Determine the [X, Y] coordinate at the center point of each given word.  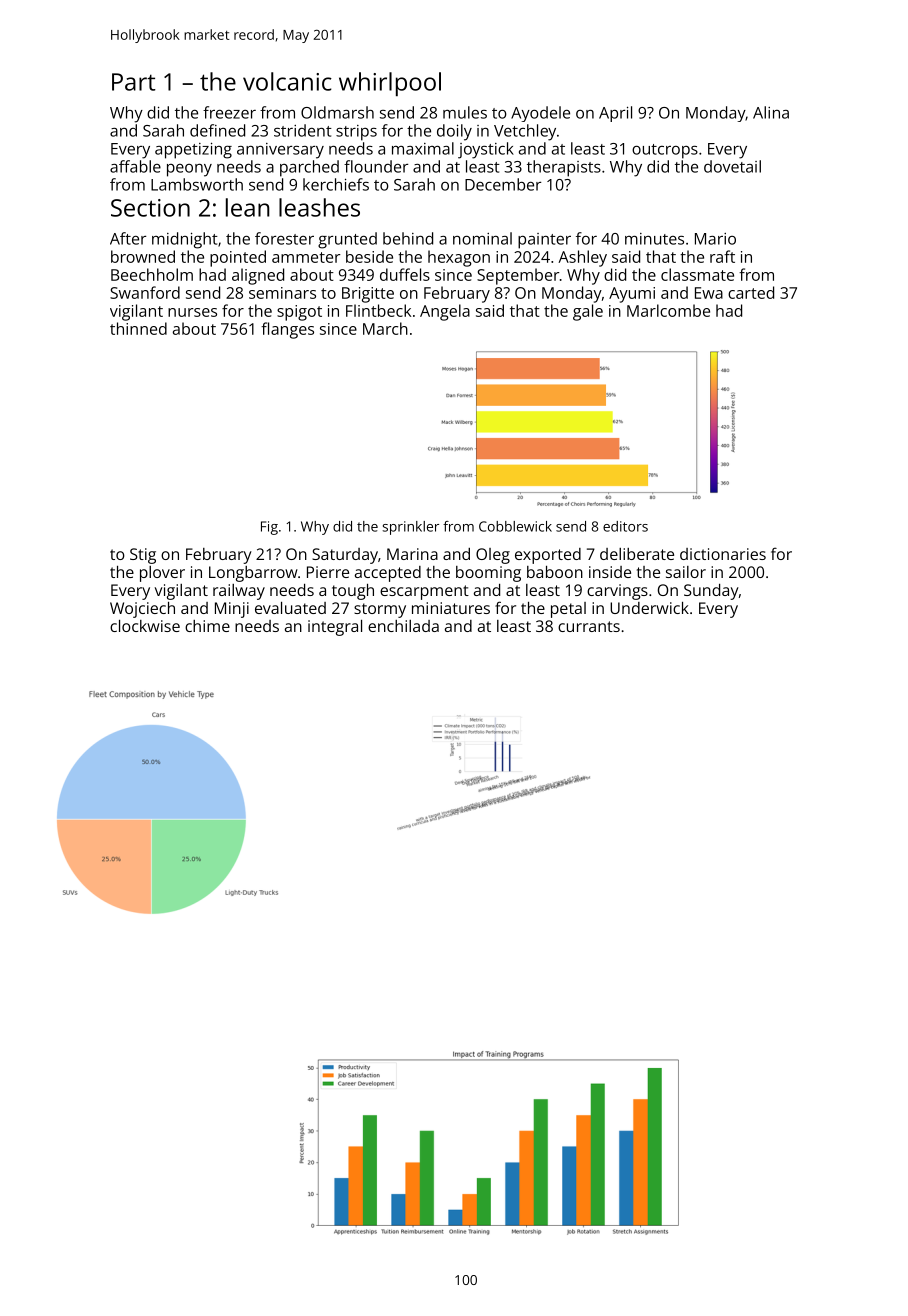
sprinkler [411, 528]
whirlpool [390, 84]
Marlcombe [668, 310]
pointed [238, 258]
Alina [771, 112]
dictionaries [723, 554]
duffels [405, 274]
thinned [138, 328]
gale [588, 312]
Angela [445, 312]
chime [207, 626]
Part [134, 82]
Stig [143, 556]
